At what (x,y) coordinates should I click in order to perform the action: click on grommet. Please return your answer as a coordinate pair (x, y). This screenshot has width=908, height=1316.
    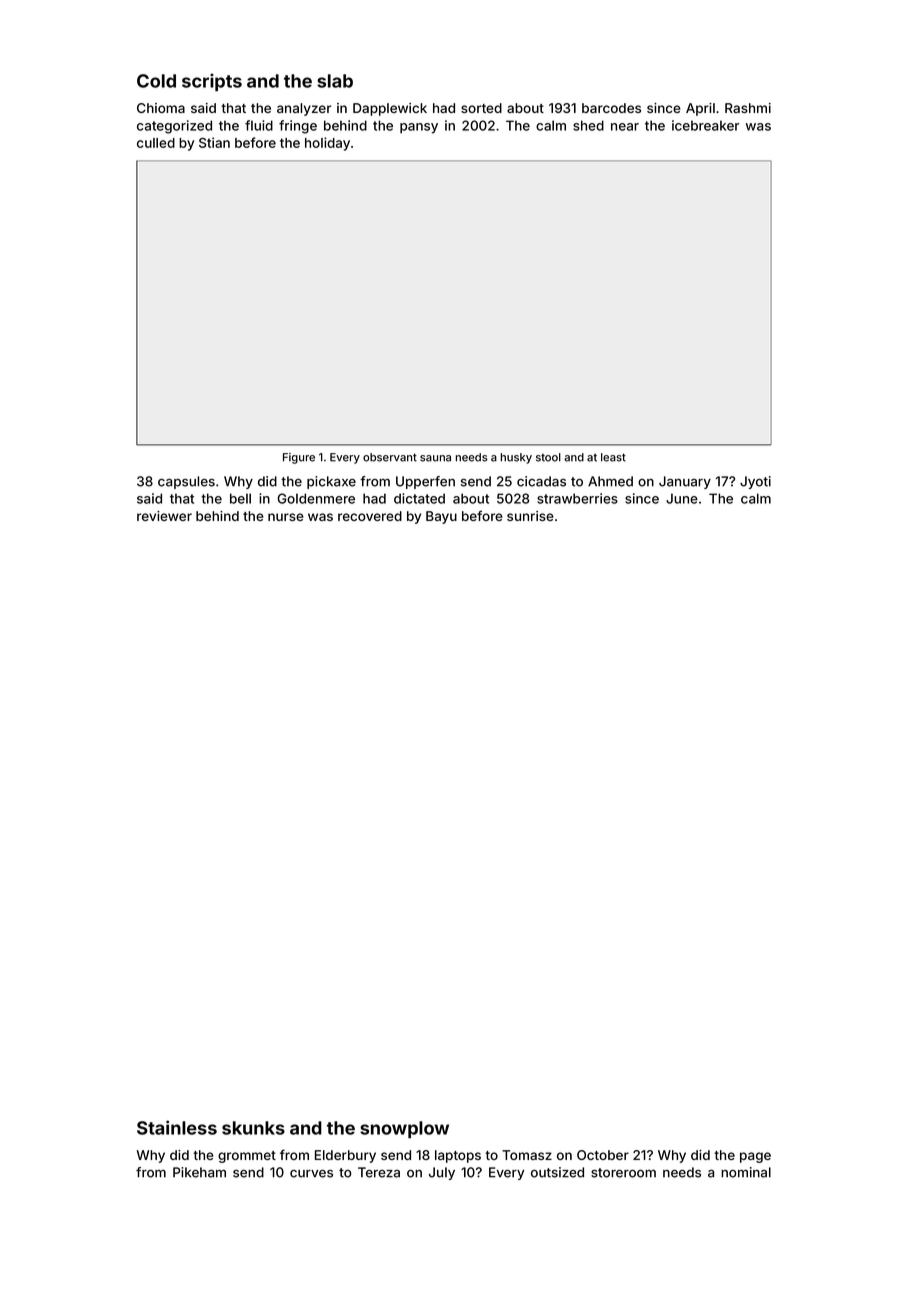
    Looking at the image, I should click on (247, 1157).
